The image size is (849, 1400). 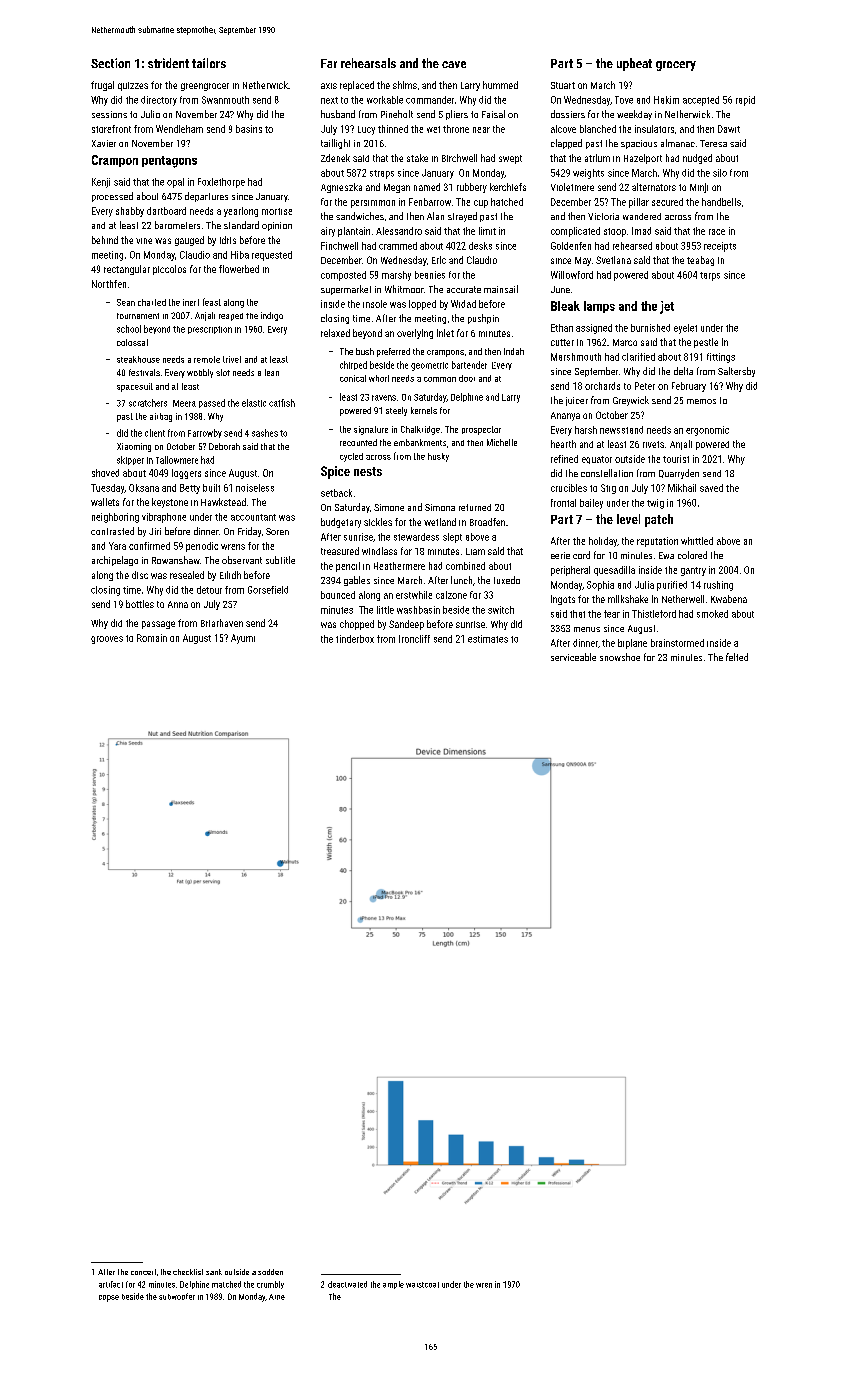 What do you see at coordinates (168, 63) in the document?
I see `strident` at bounding box center [168, 63].
